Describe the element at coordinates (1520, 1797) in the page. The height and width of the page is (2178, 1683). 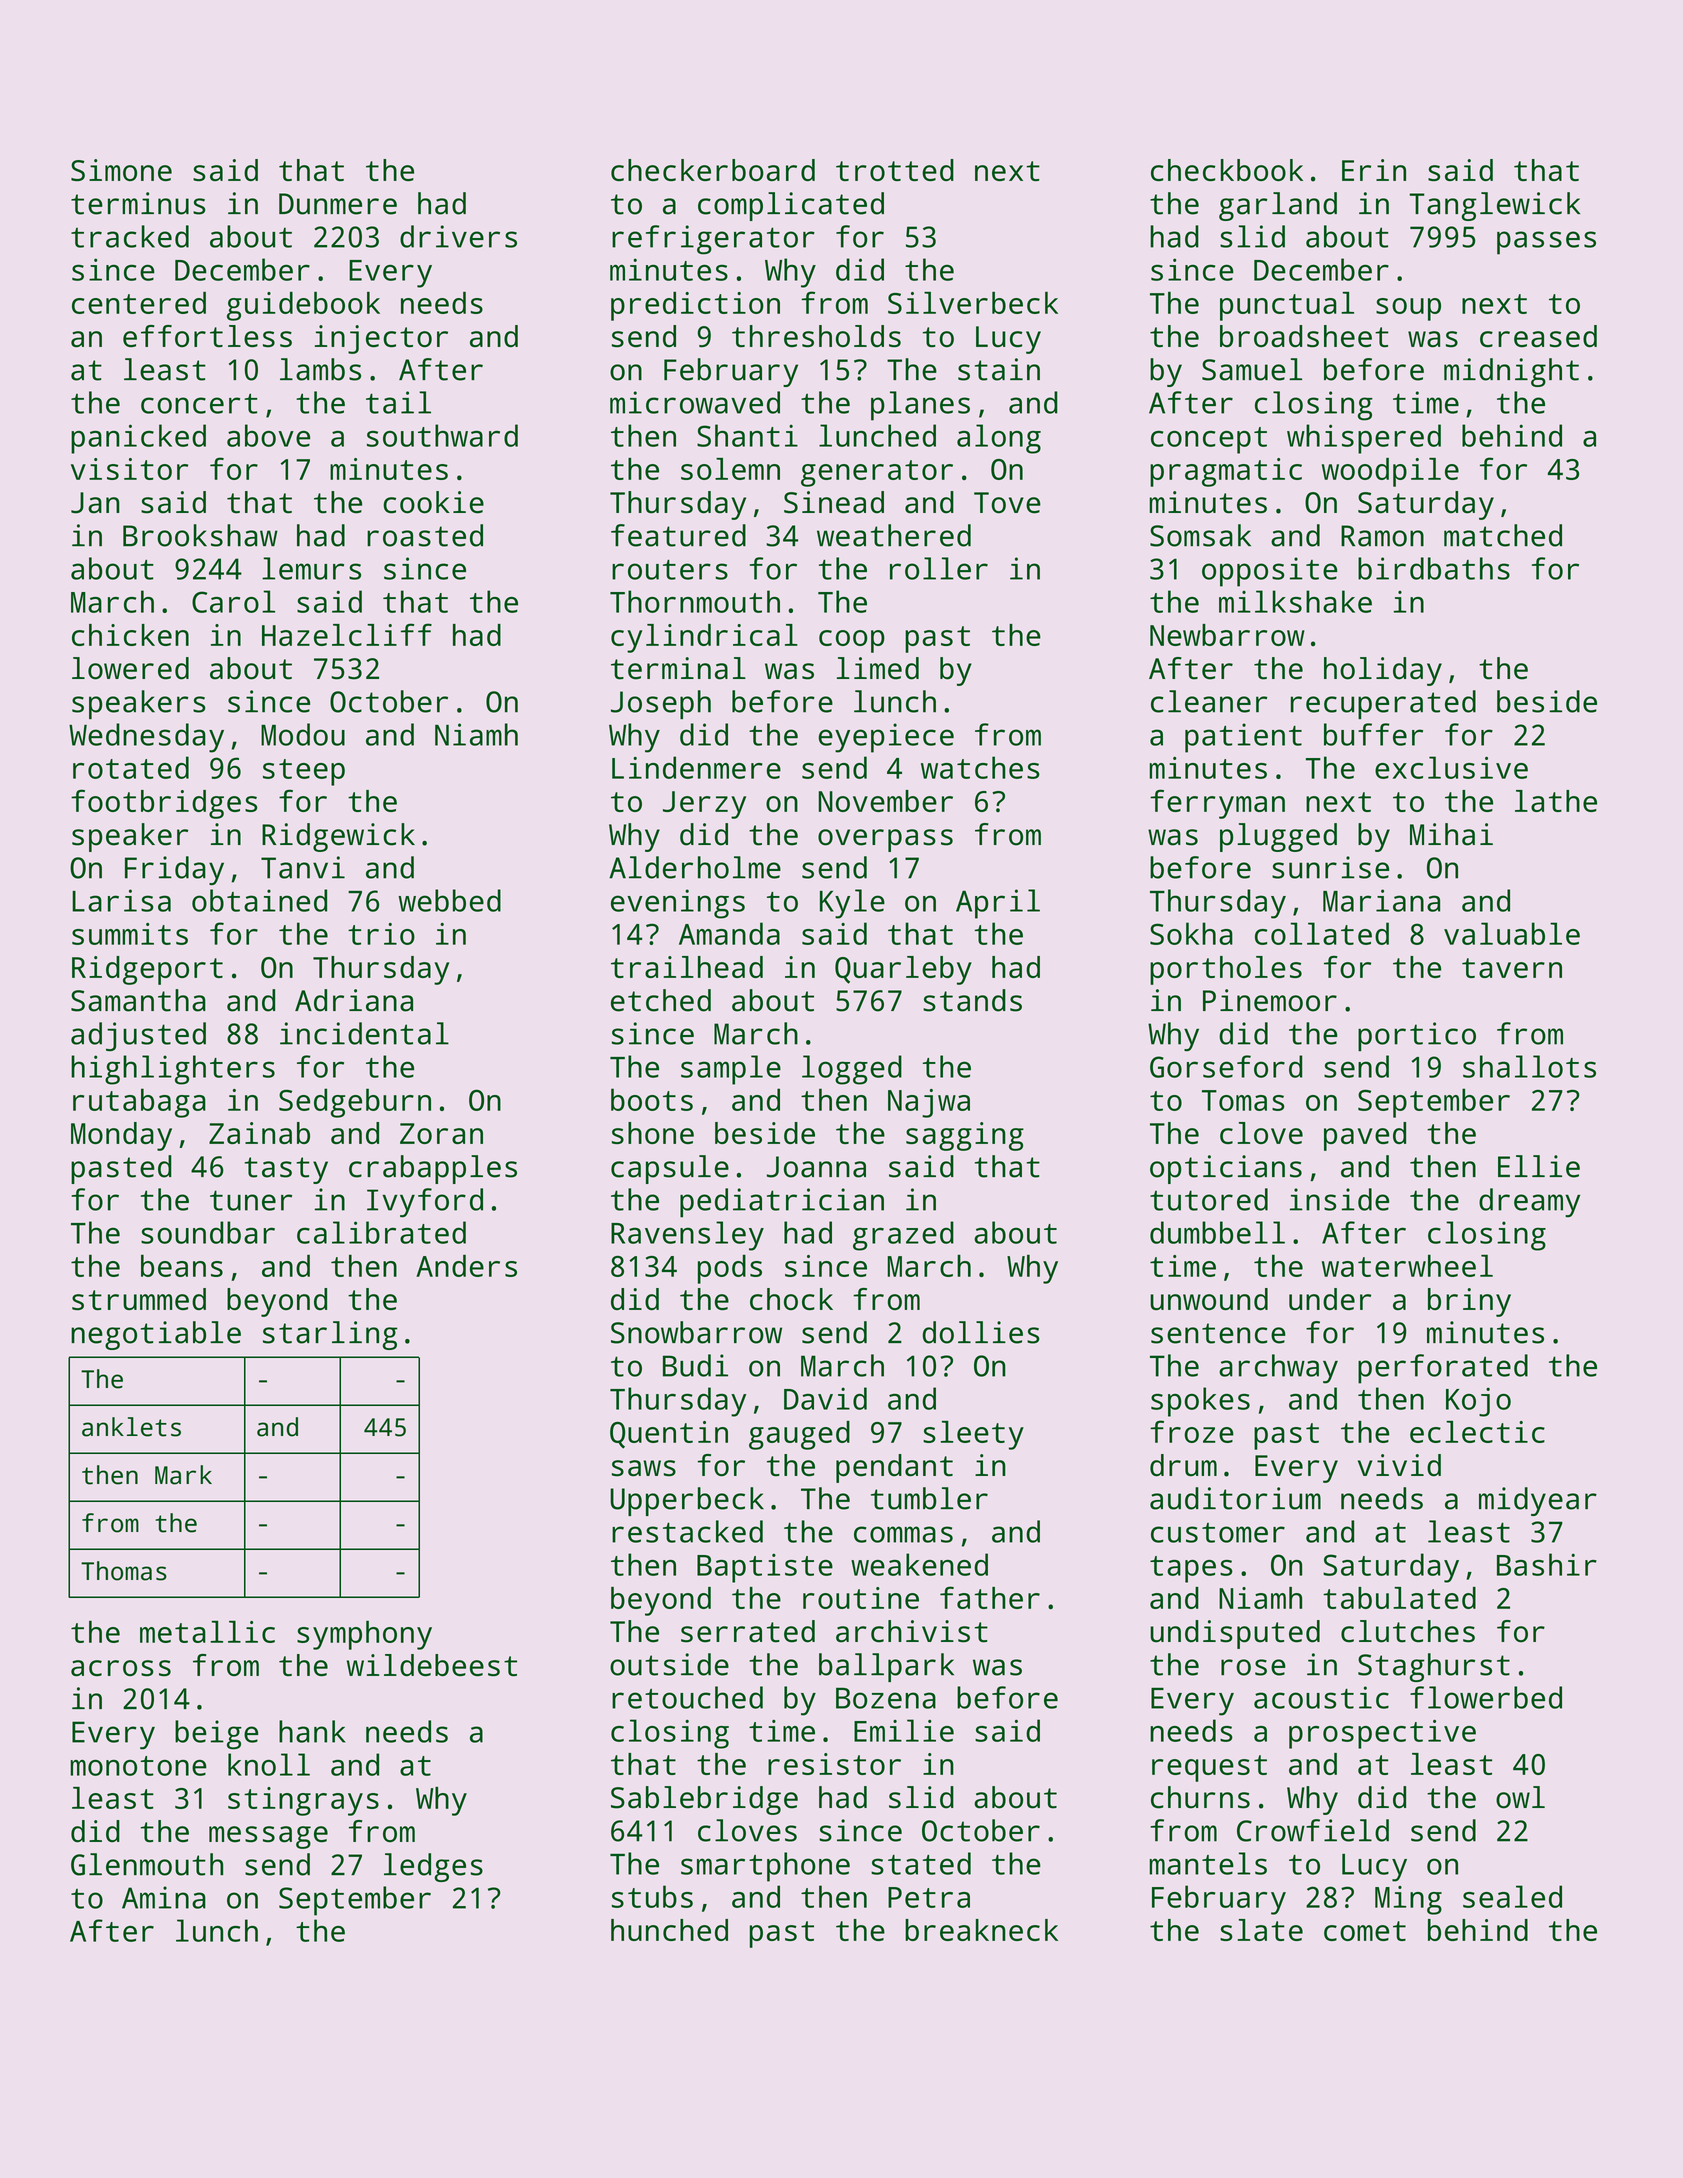
I see `owl` at that location.
